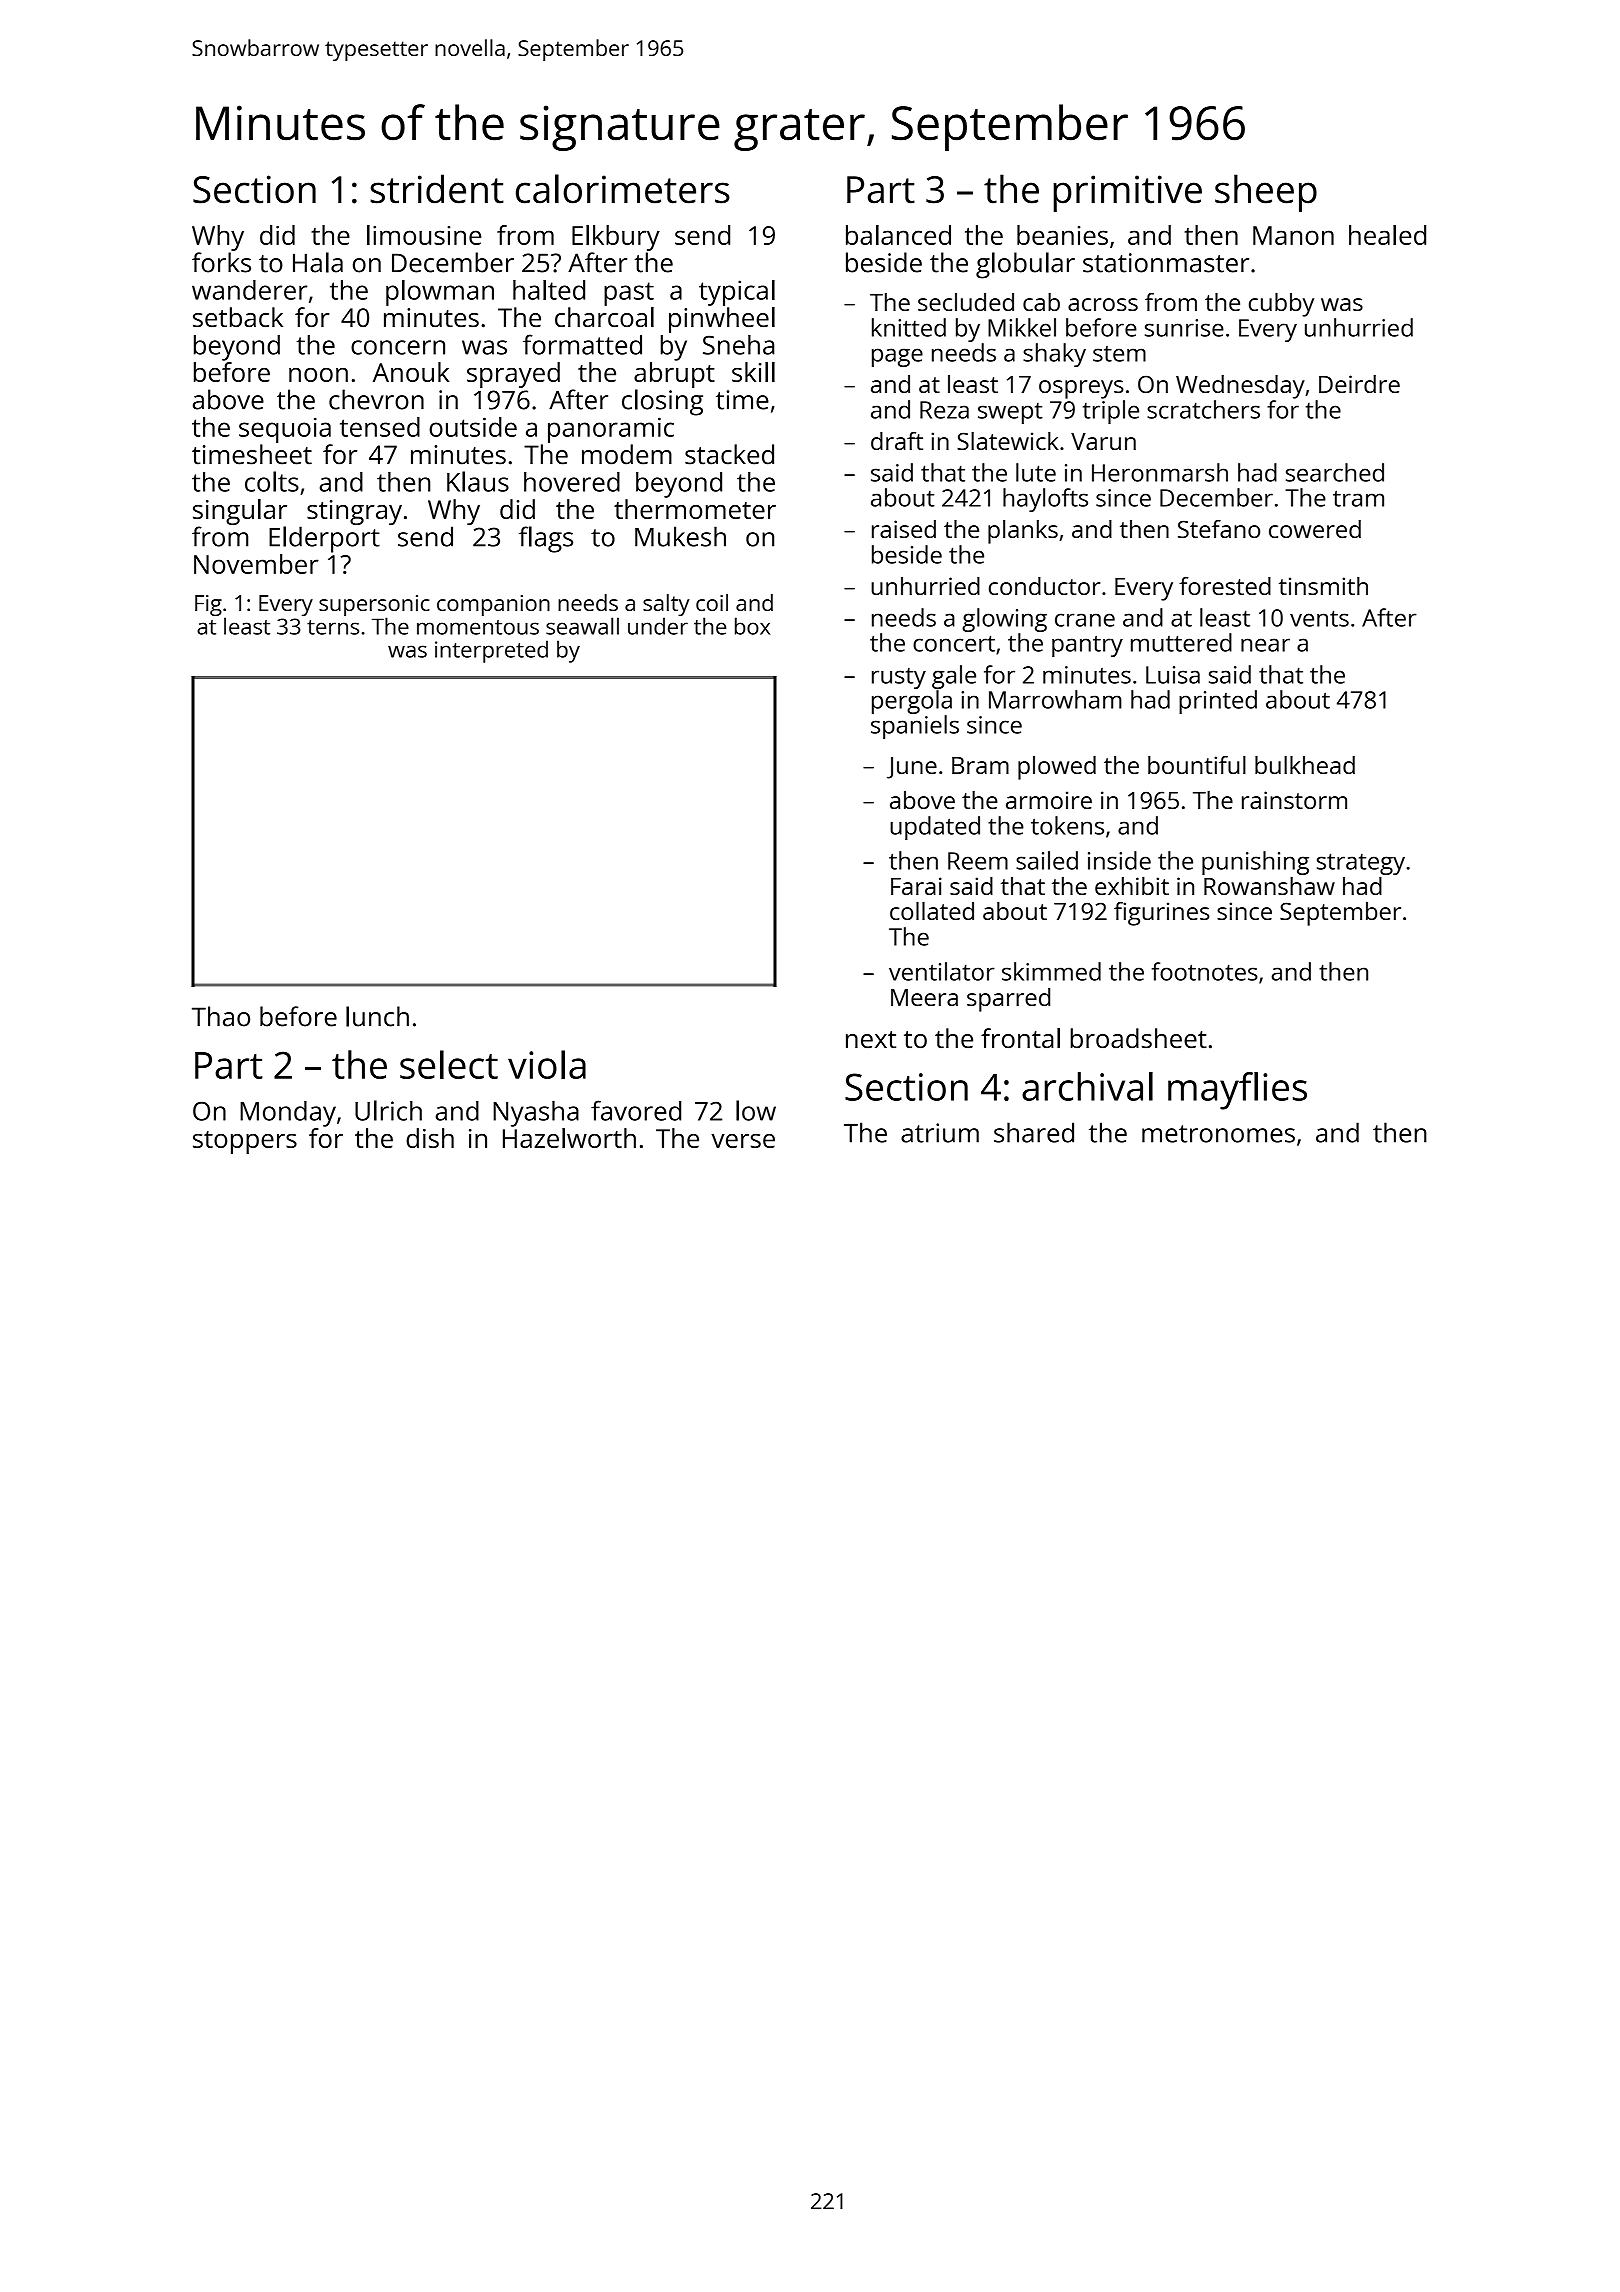  I want to click on strident, so click(437, 189).
